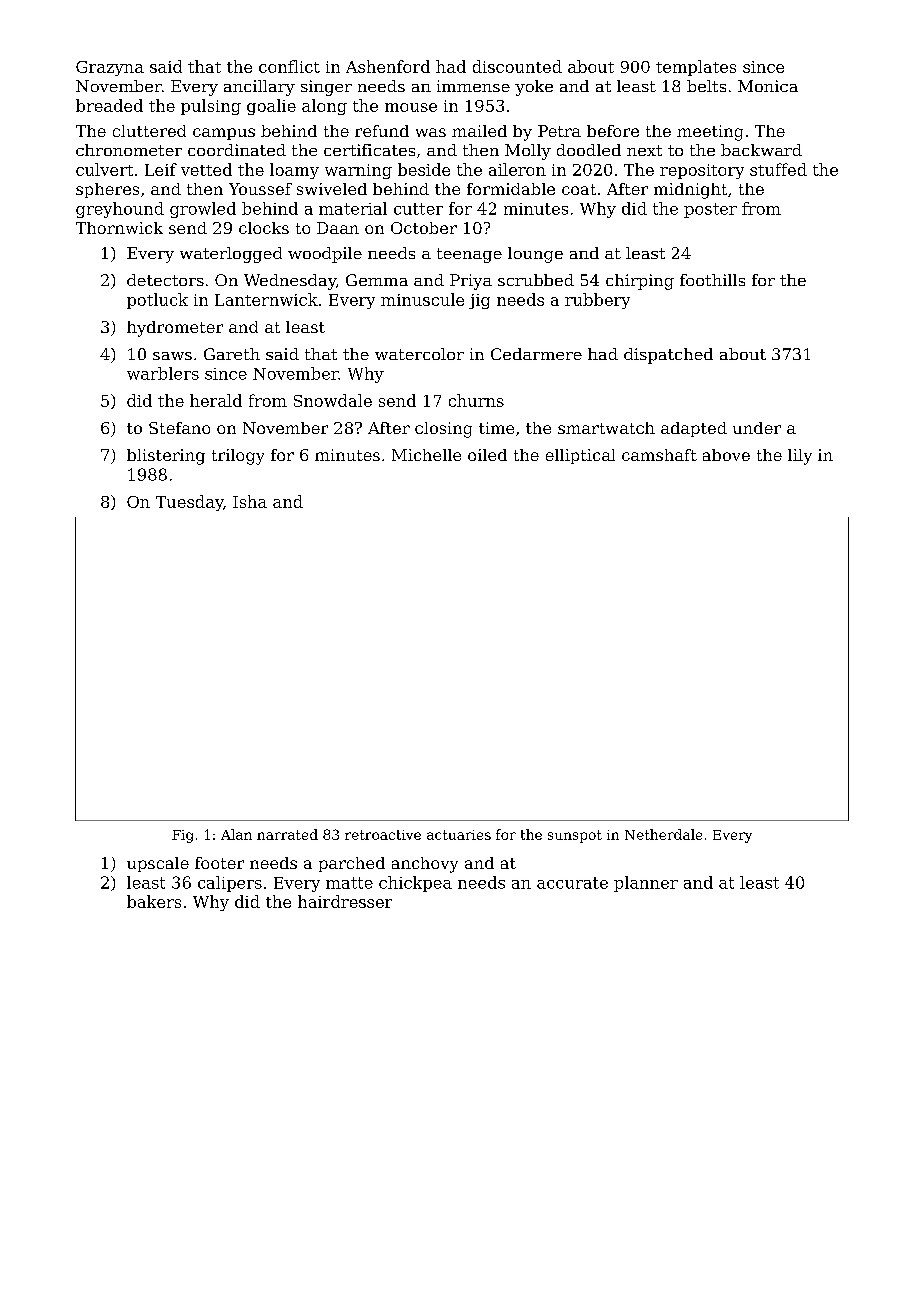 The image size is (924, 1308). I want to click on bakers, so click(154, 901).
